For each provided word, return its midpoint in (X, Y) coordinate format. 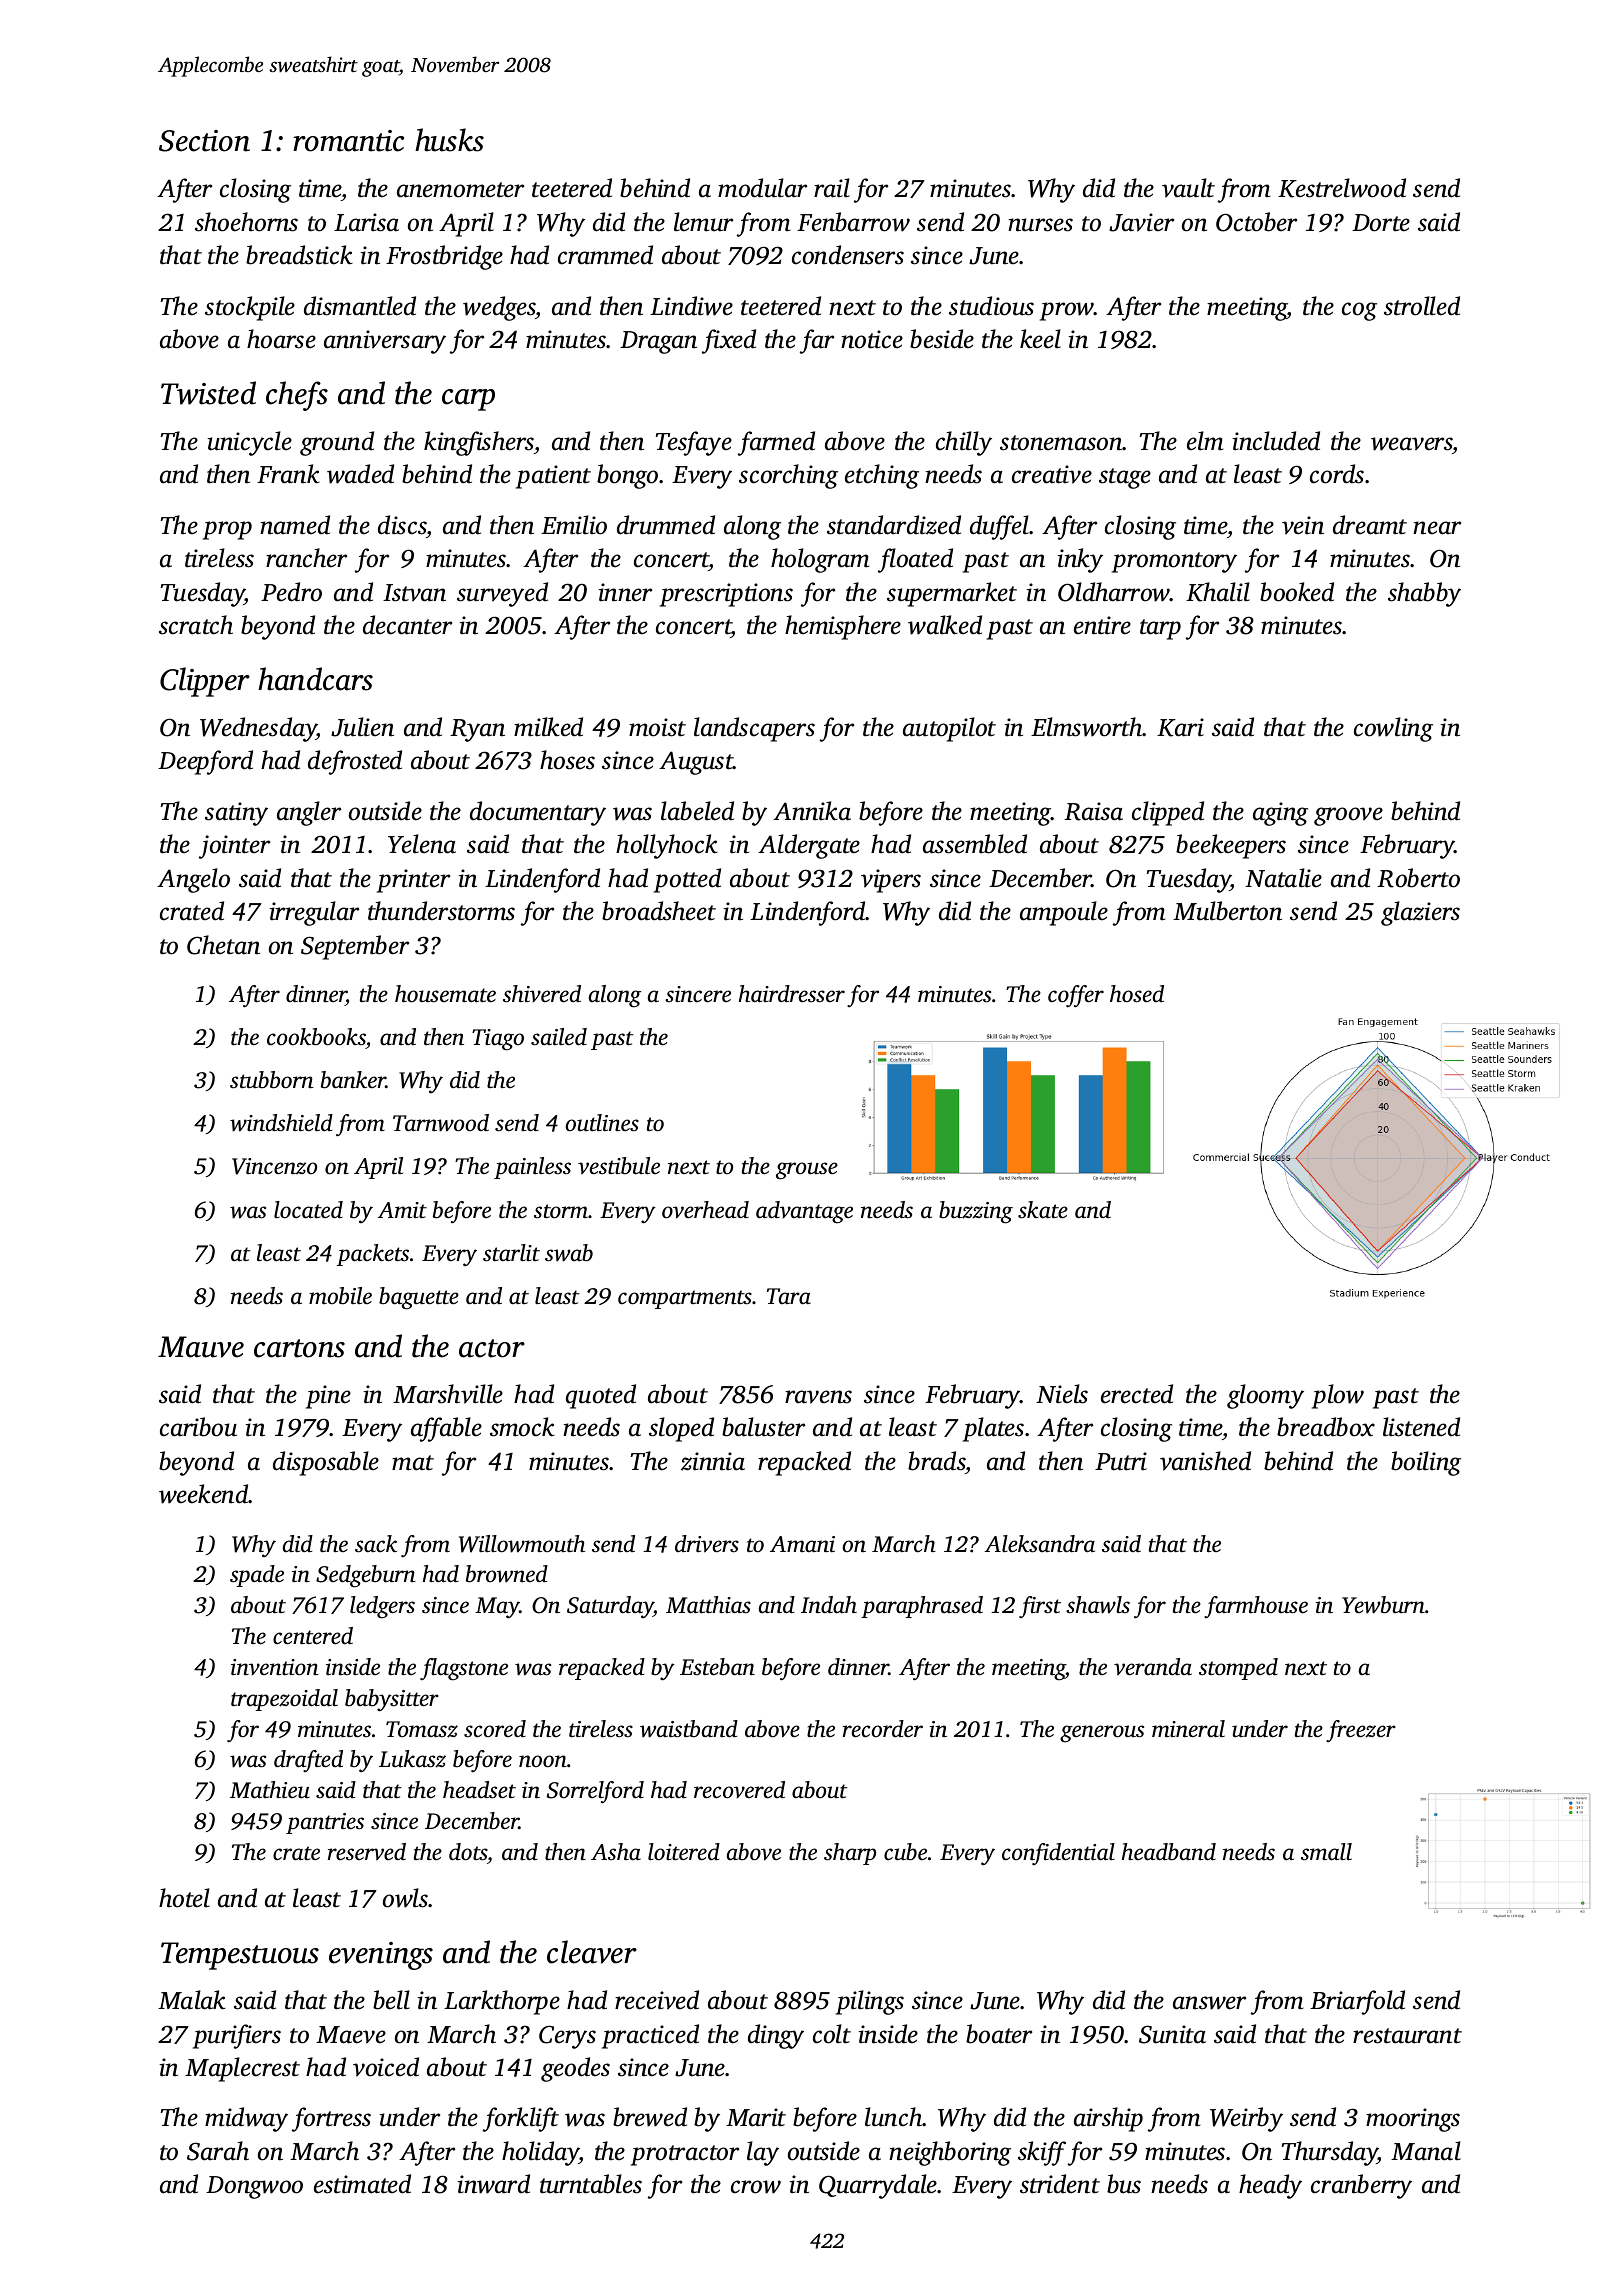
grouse (807, 1171)
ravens (818, 1397)
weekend (204, 1494)
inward (494, 2184)
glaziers (1420, 913)
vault (1188, 188)
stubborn (272, 1080)
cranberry (1361, 2186)
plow (1338, 1396)
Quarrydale (878, 2186)
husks (449, 140)
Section (204, 141)
